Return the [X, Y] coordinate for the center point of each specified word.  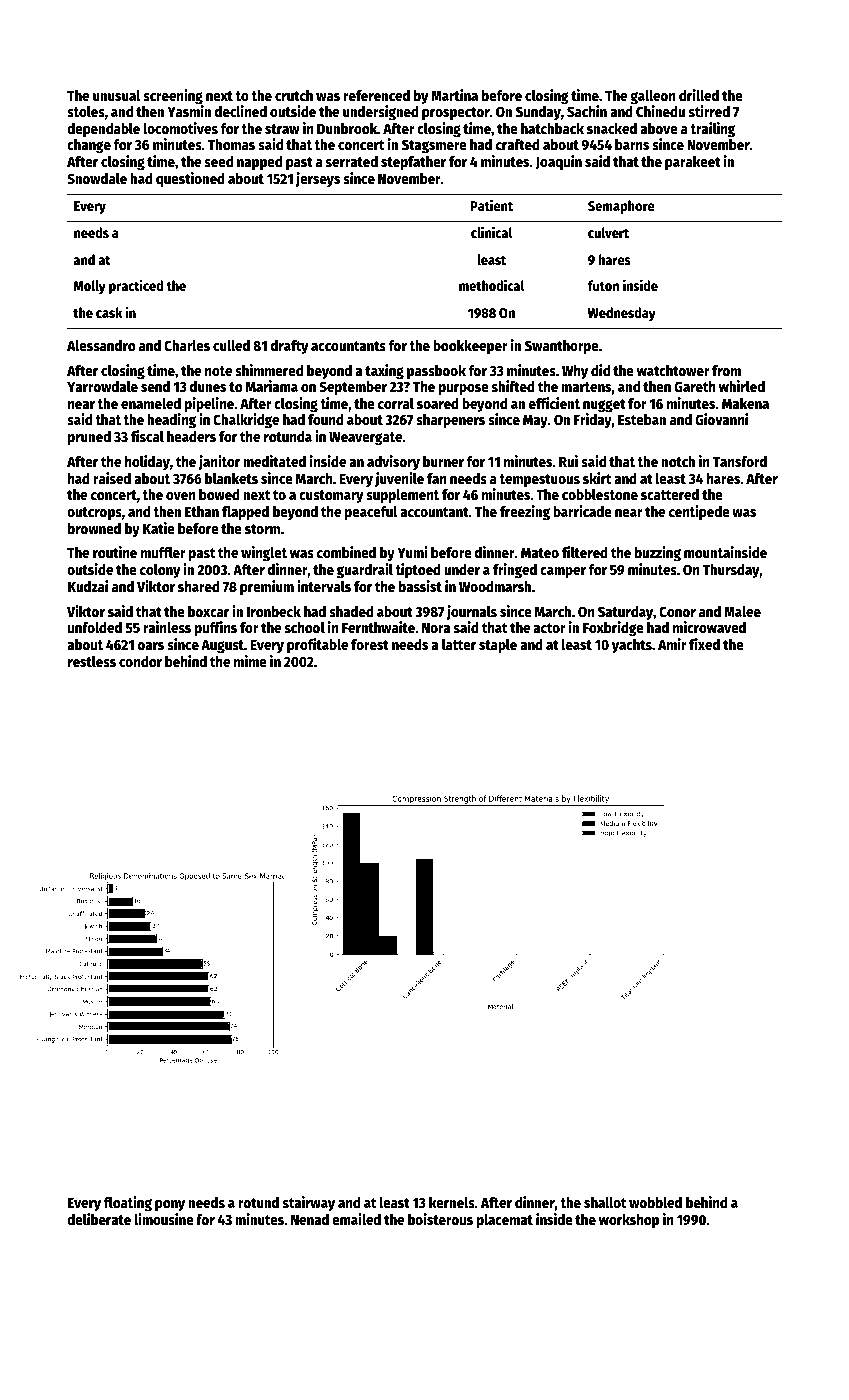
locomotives [181, 128]
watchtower [673, 370]
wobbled [655, 1202]
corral [396, 403]
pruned [89, 438]
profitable [317, 645]
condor [140, 661]
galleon [653, 97]
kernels [452, 1202]
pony [170, 1205]
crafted [518, 144]
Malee [742, 611]
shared [199, 586]
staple [498, 646]
